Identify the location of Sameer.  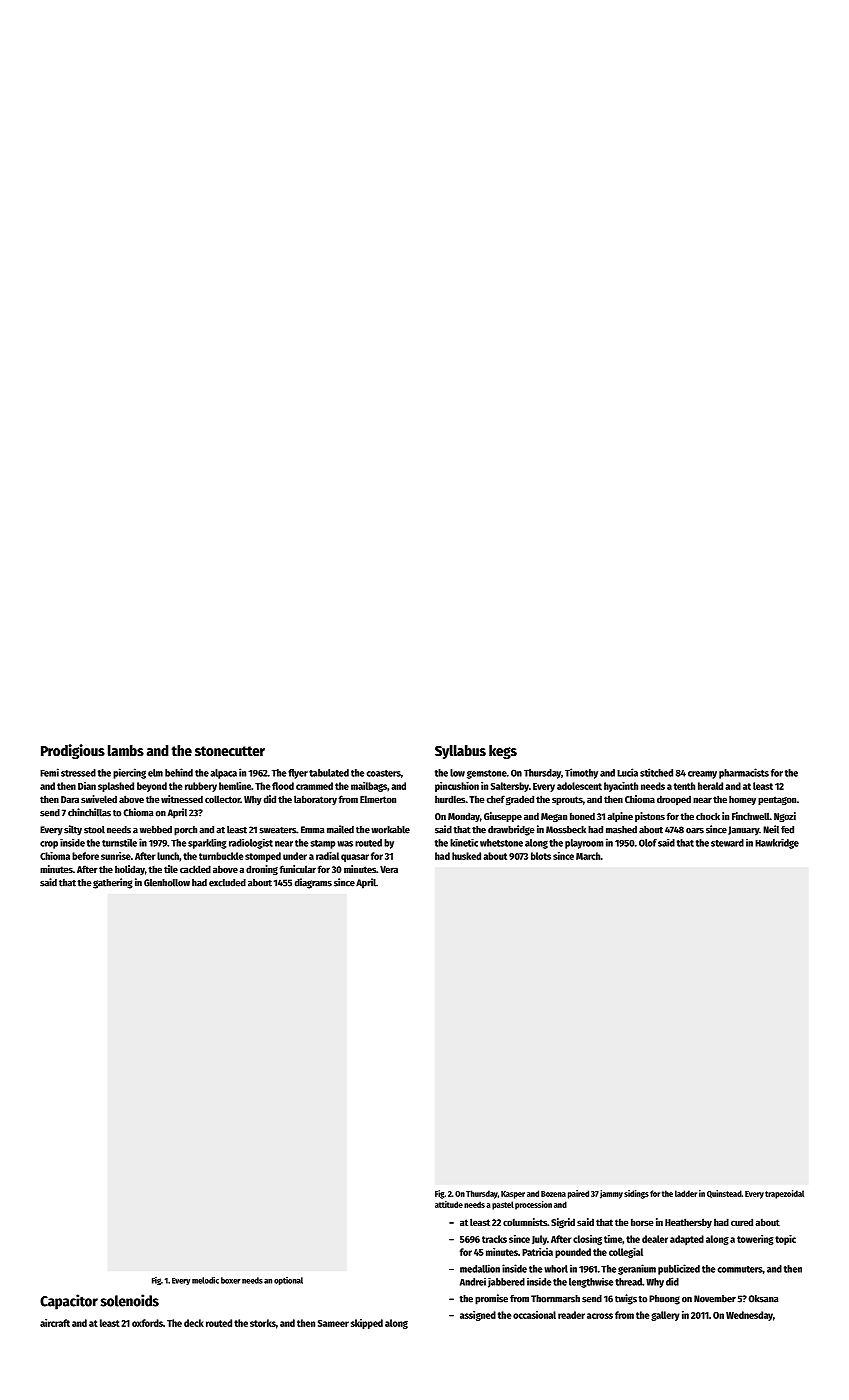
(333, 1323).
